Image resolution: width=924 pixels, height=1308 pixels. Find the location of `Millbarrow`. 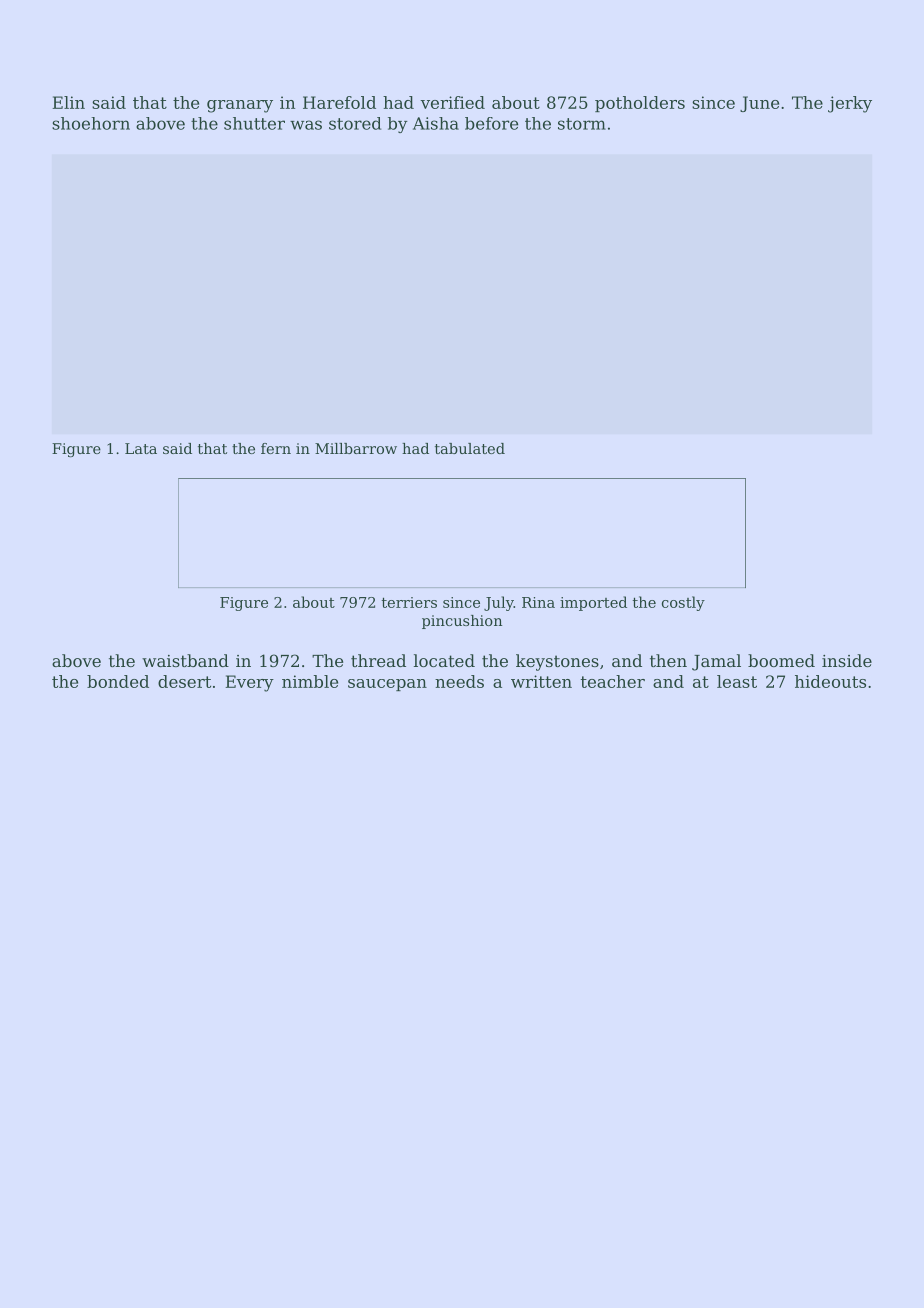

Millbarrow is located at coordinates (356, 448).
